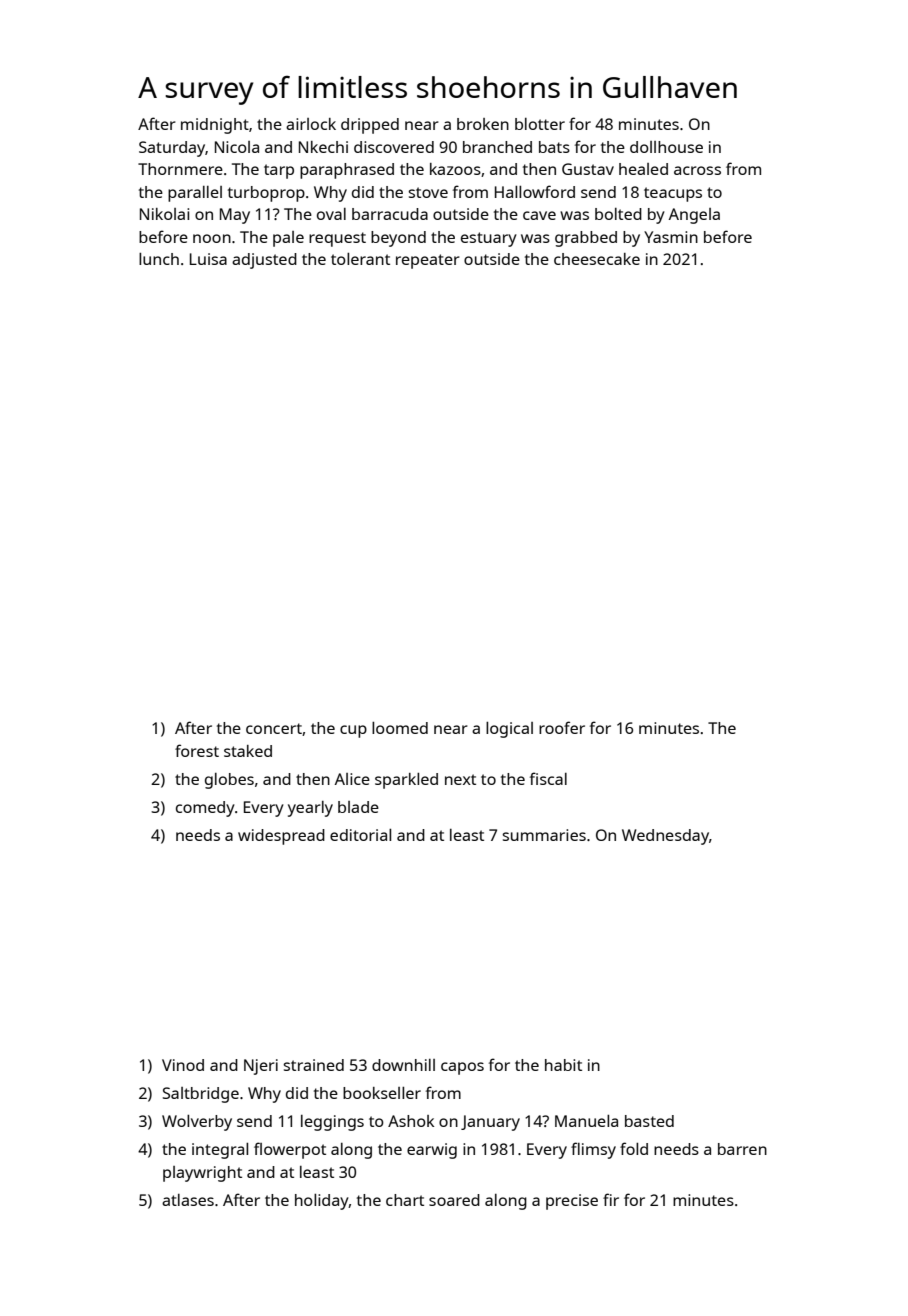 The image size is (908, 1316). Describe the element at coordinates (405, 1200) in the document. I see `chart` at that location.
